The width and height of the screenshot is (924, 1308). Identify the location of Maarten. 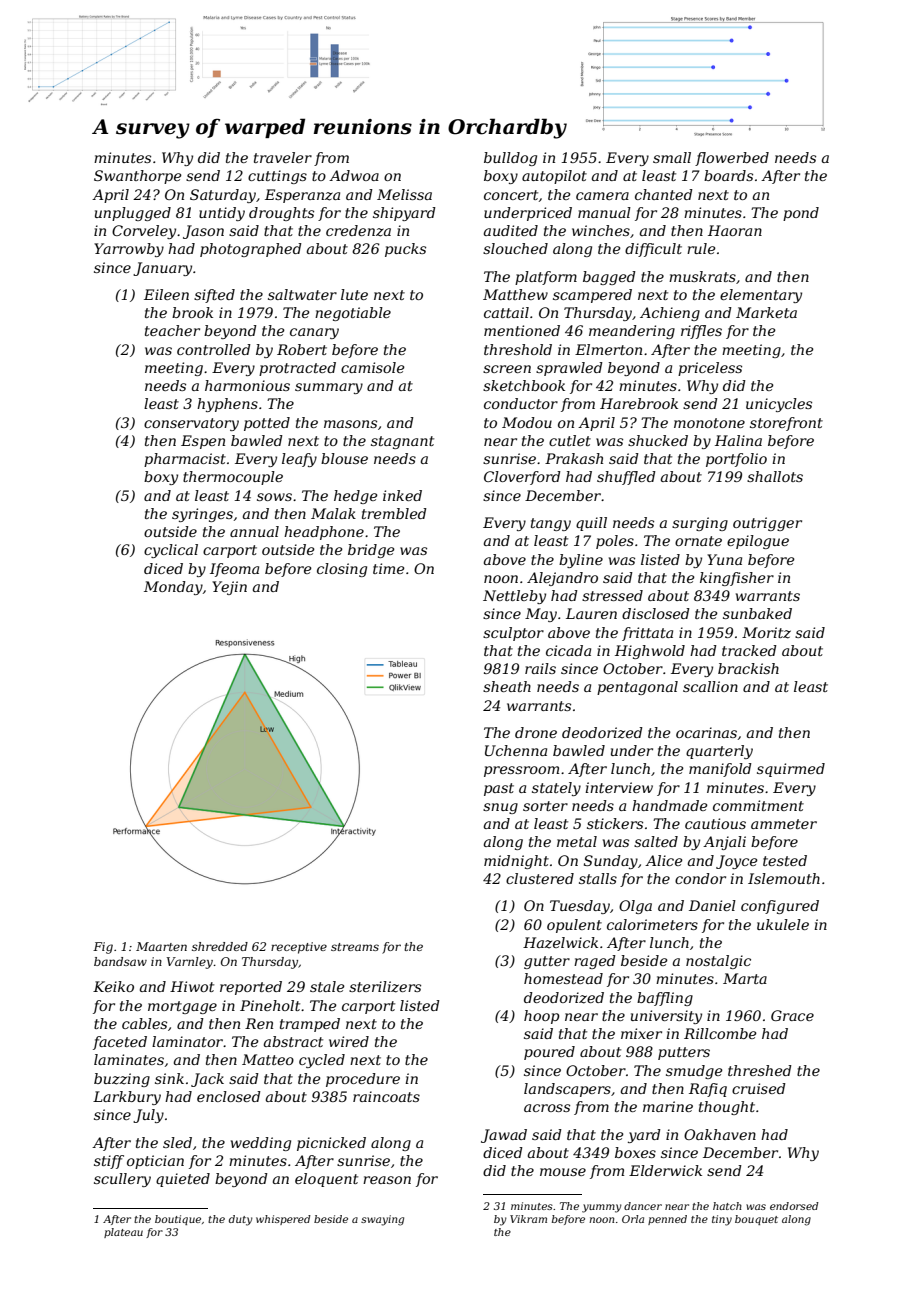
(161, 946).
